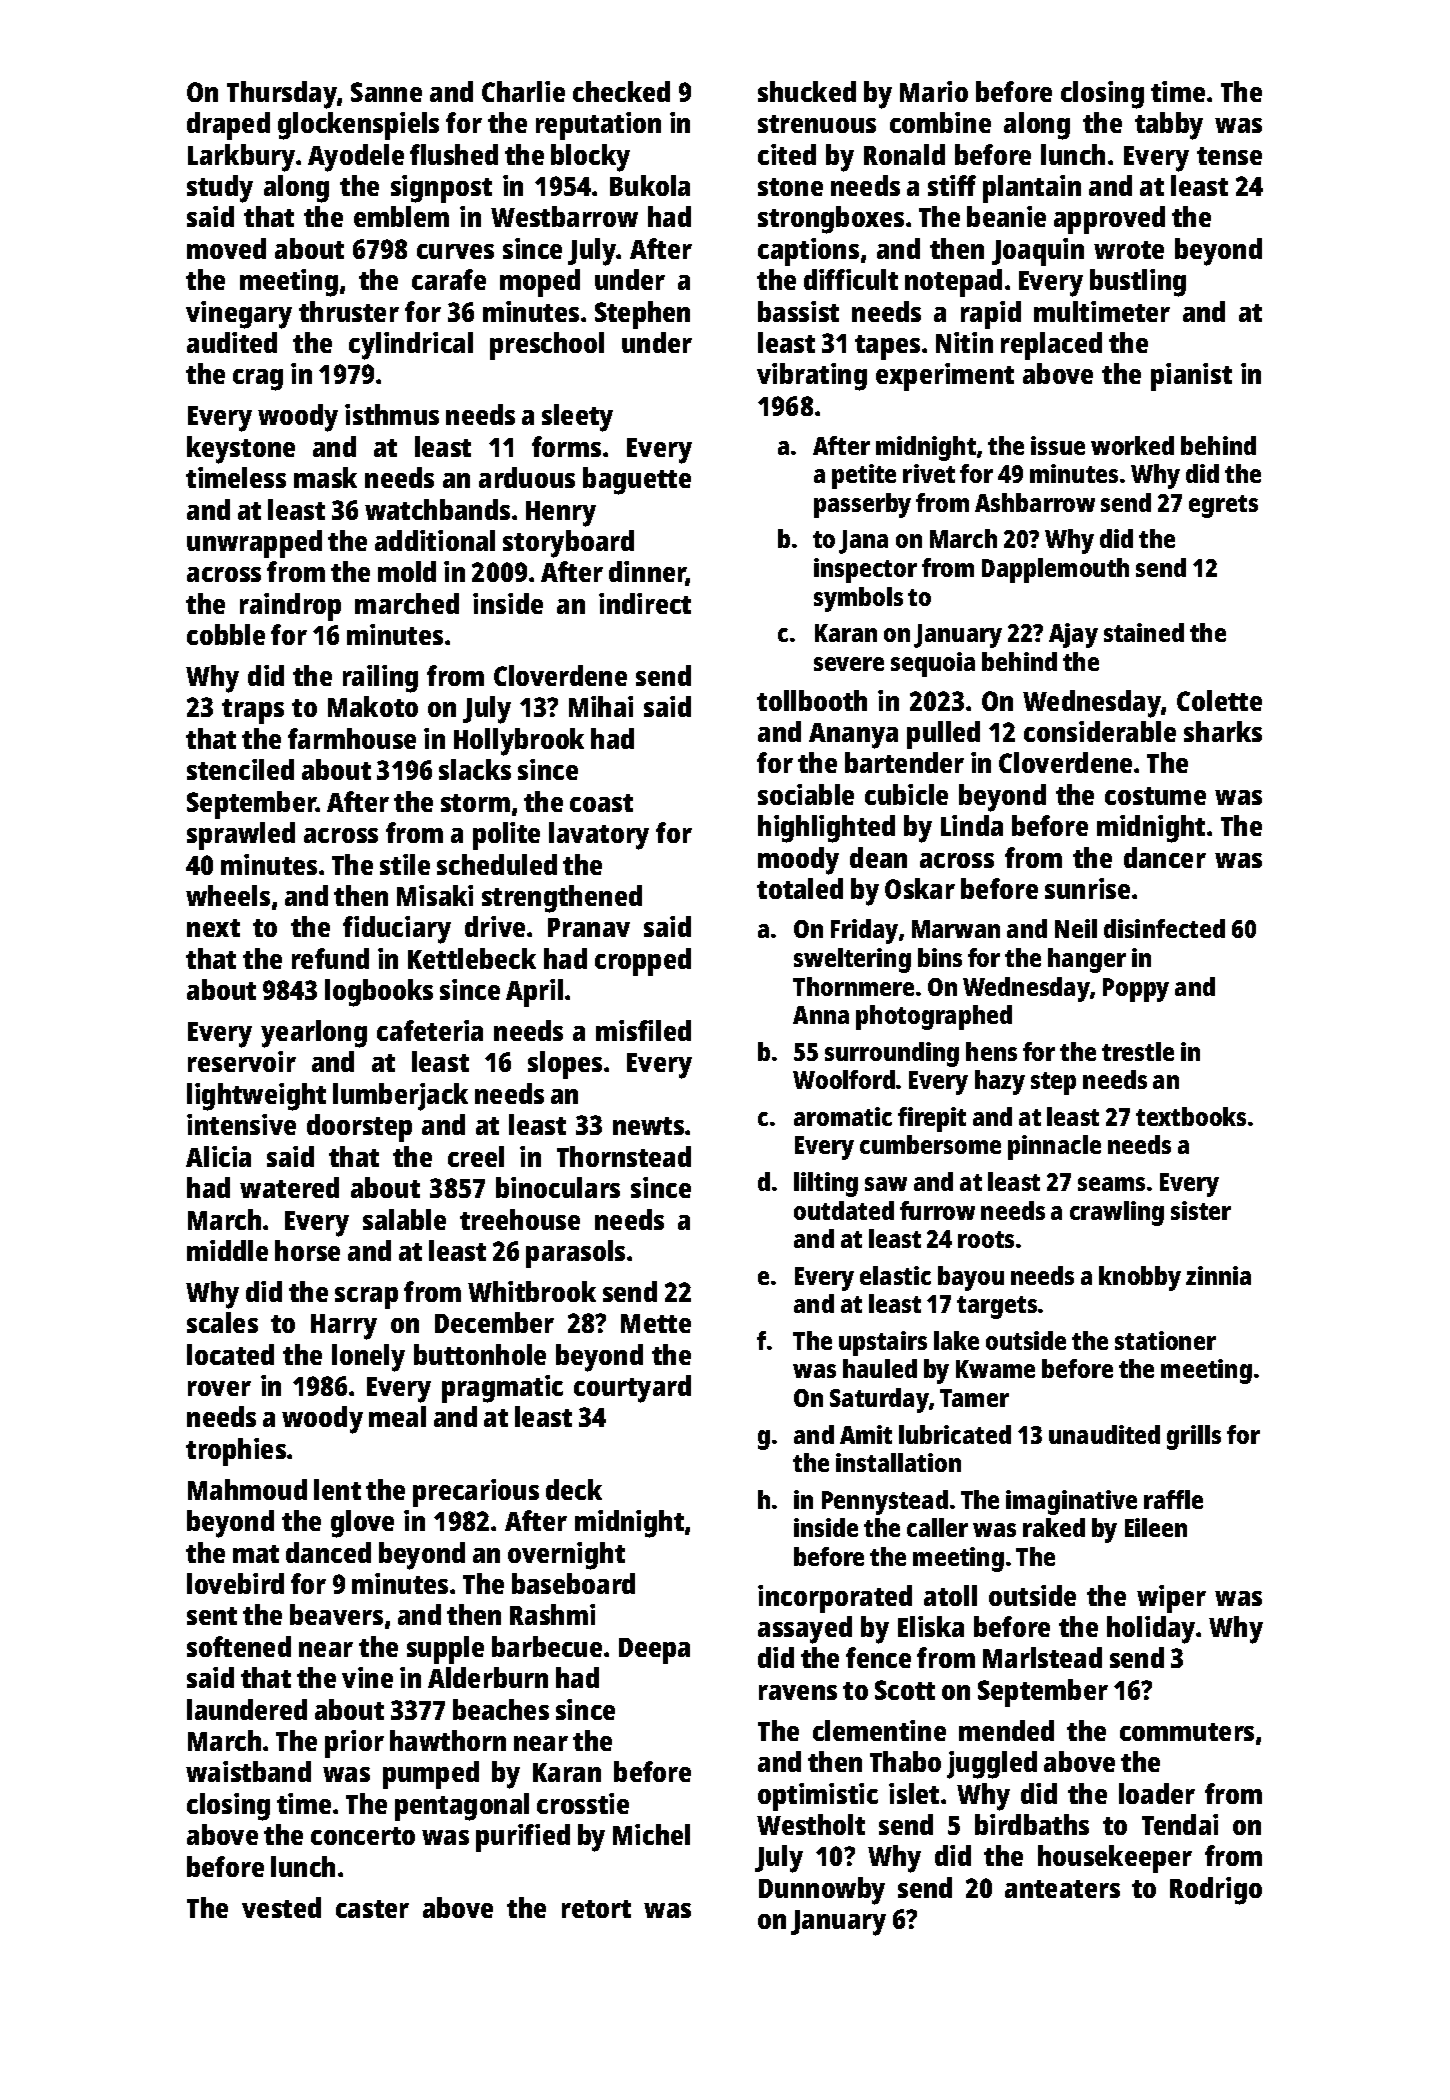 The width and height of the screenshot is (1450, 2100). I want to click on Rashmi, so click(552, 1614).
